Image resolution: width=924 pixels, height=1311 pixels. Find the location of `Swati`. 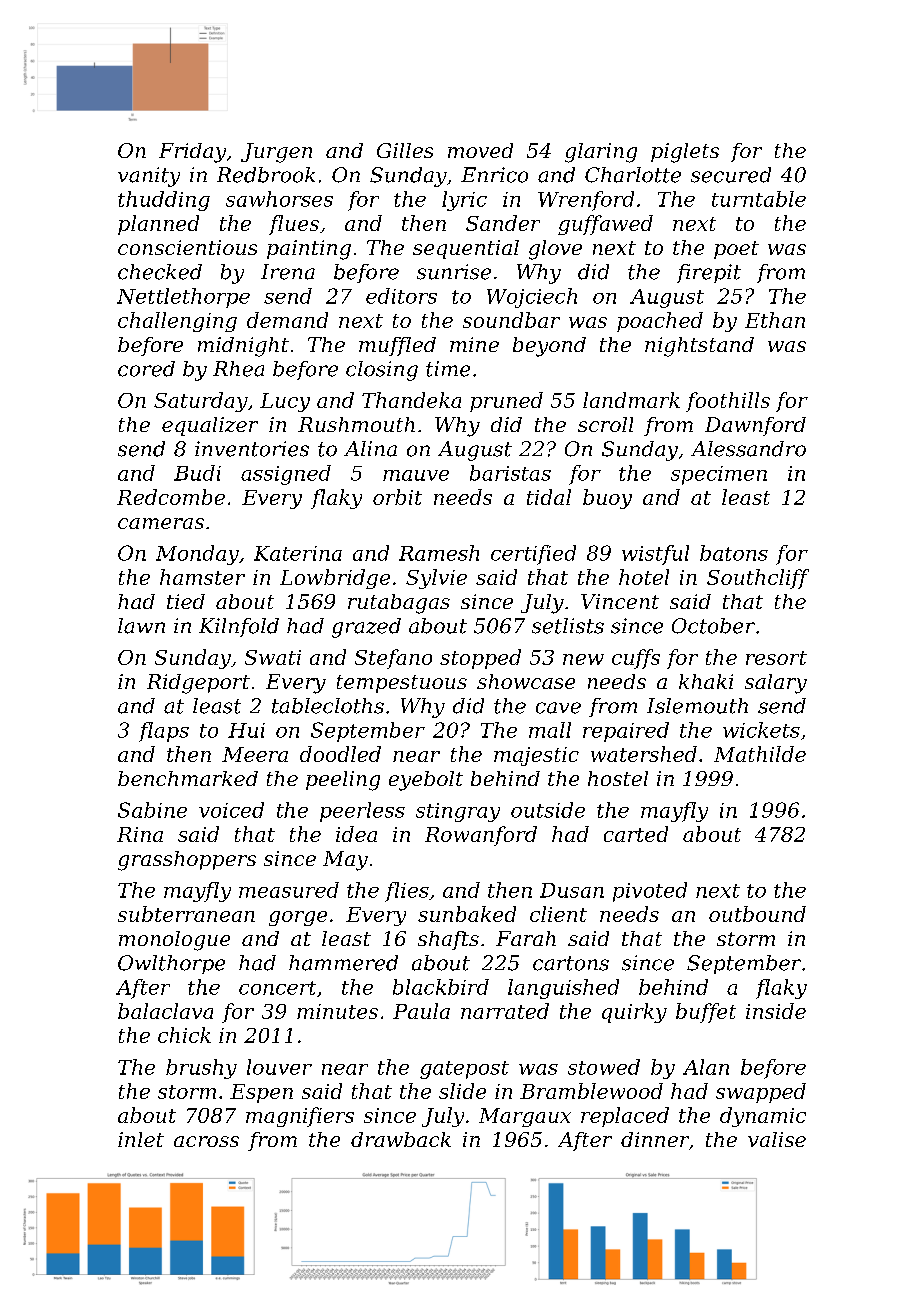

Swati is located at coordinates (273, 657).
